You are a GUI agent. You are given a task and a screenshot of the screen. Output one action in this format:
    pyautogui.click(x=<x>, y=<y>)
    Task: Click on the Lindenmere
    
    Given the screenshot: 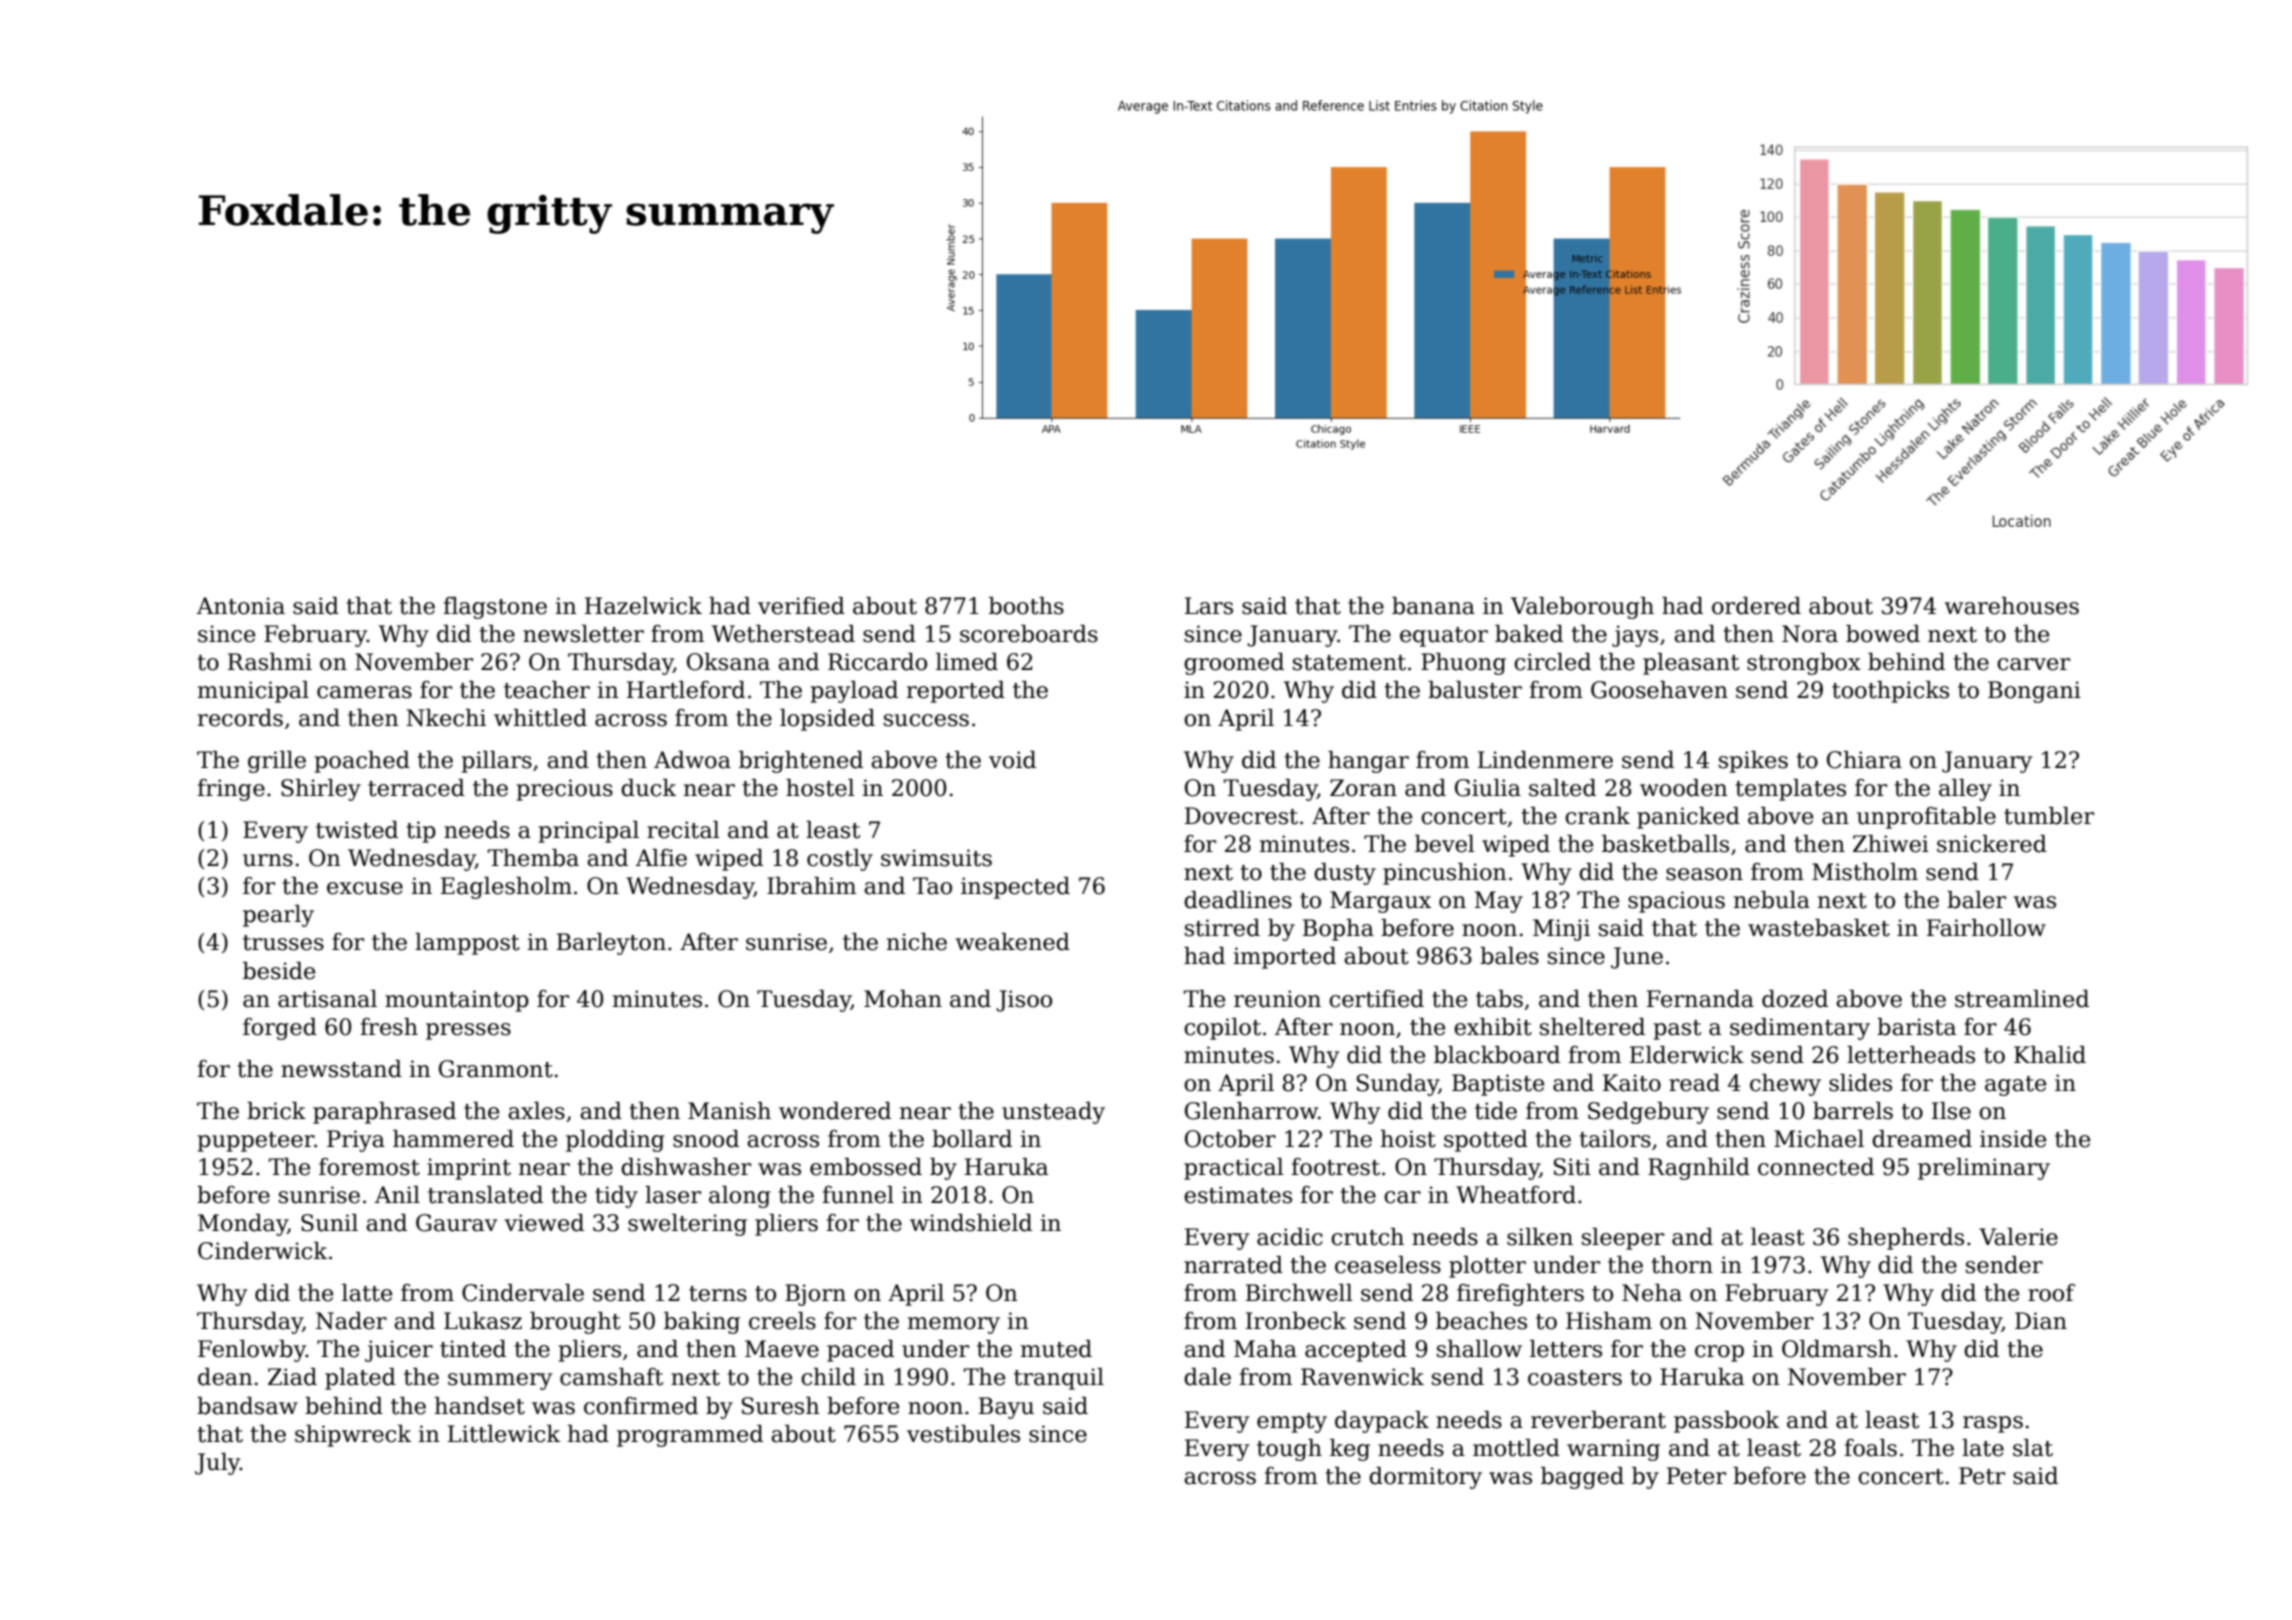 What is the action you would take?
    pyautogui.click(x=1545, y=760)
